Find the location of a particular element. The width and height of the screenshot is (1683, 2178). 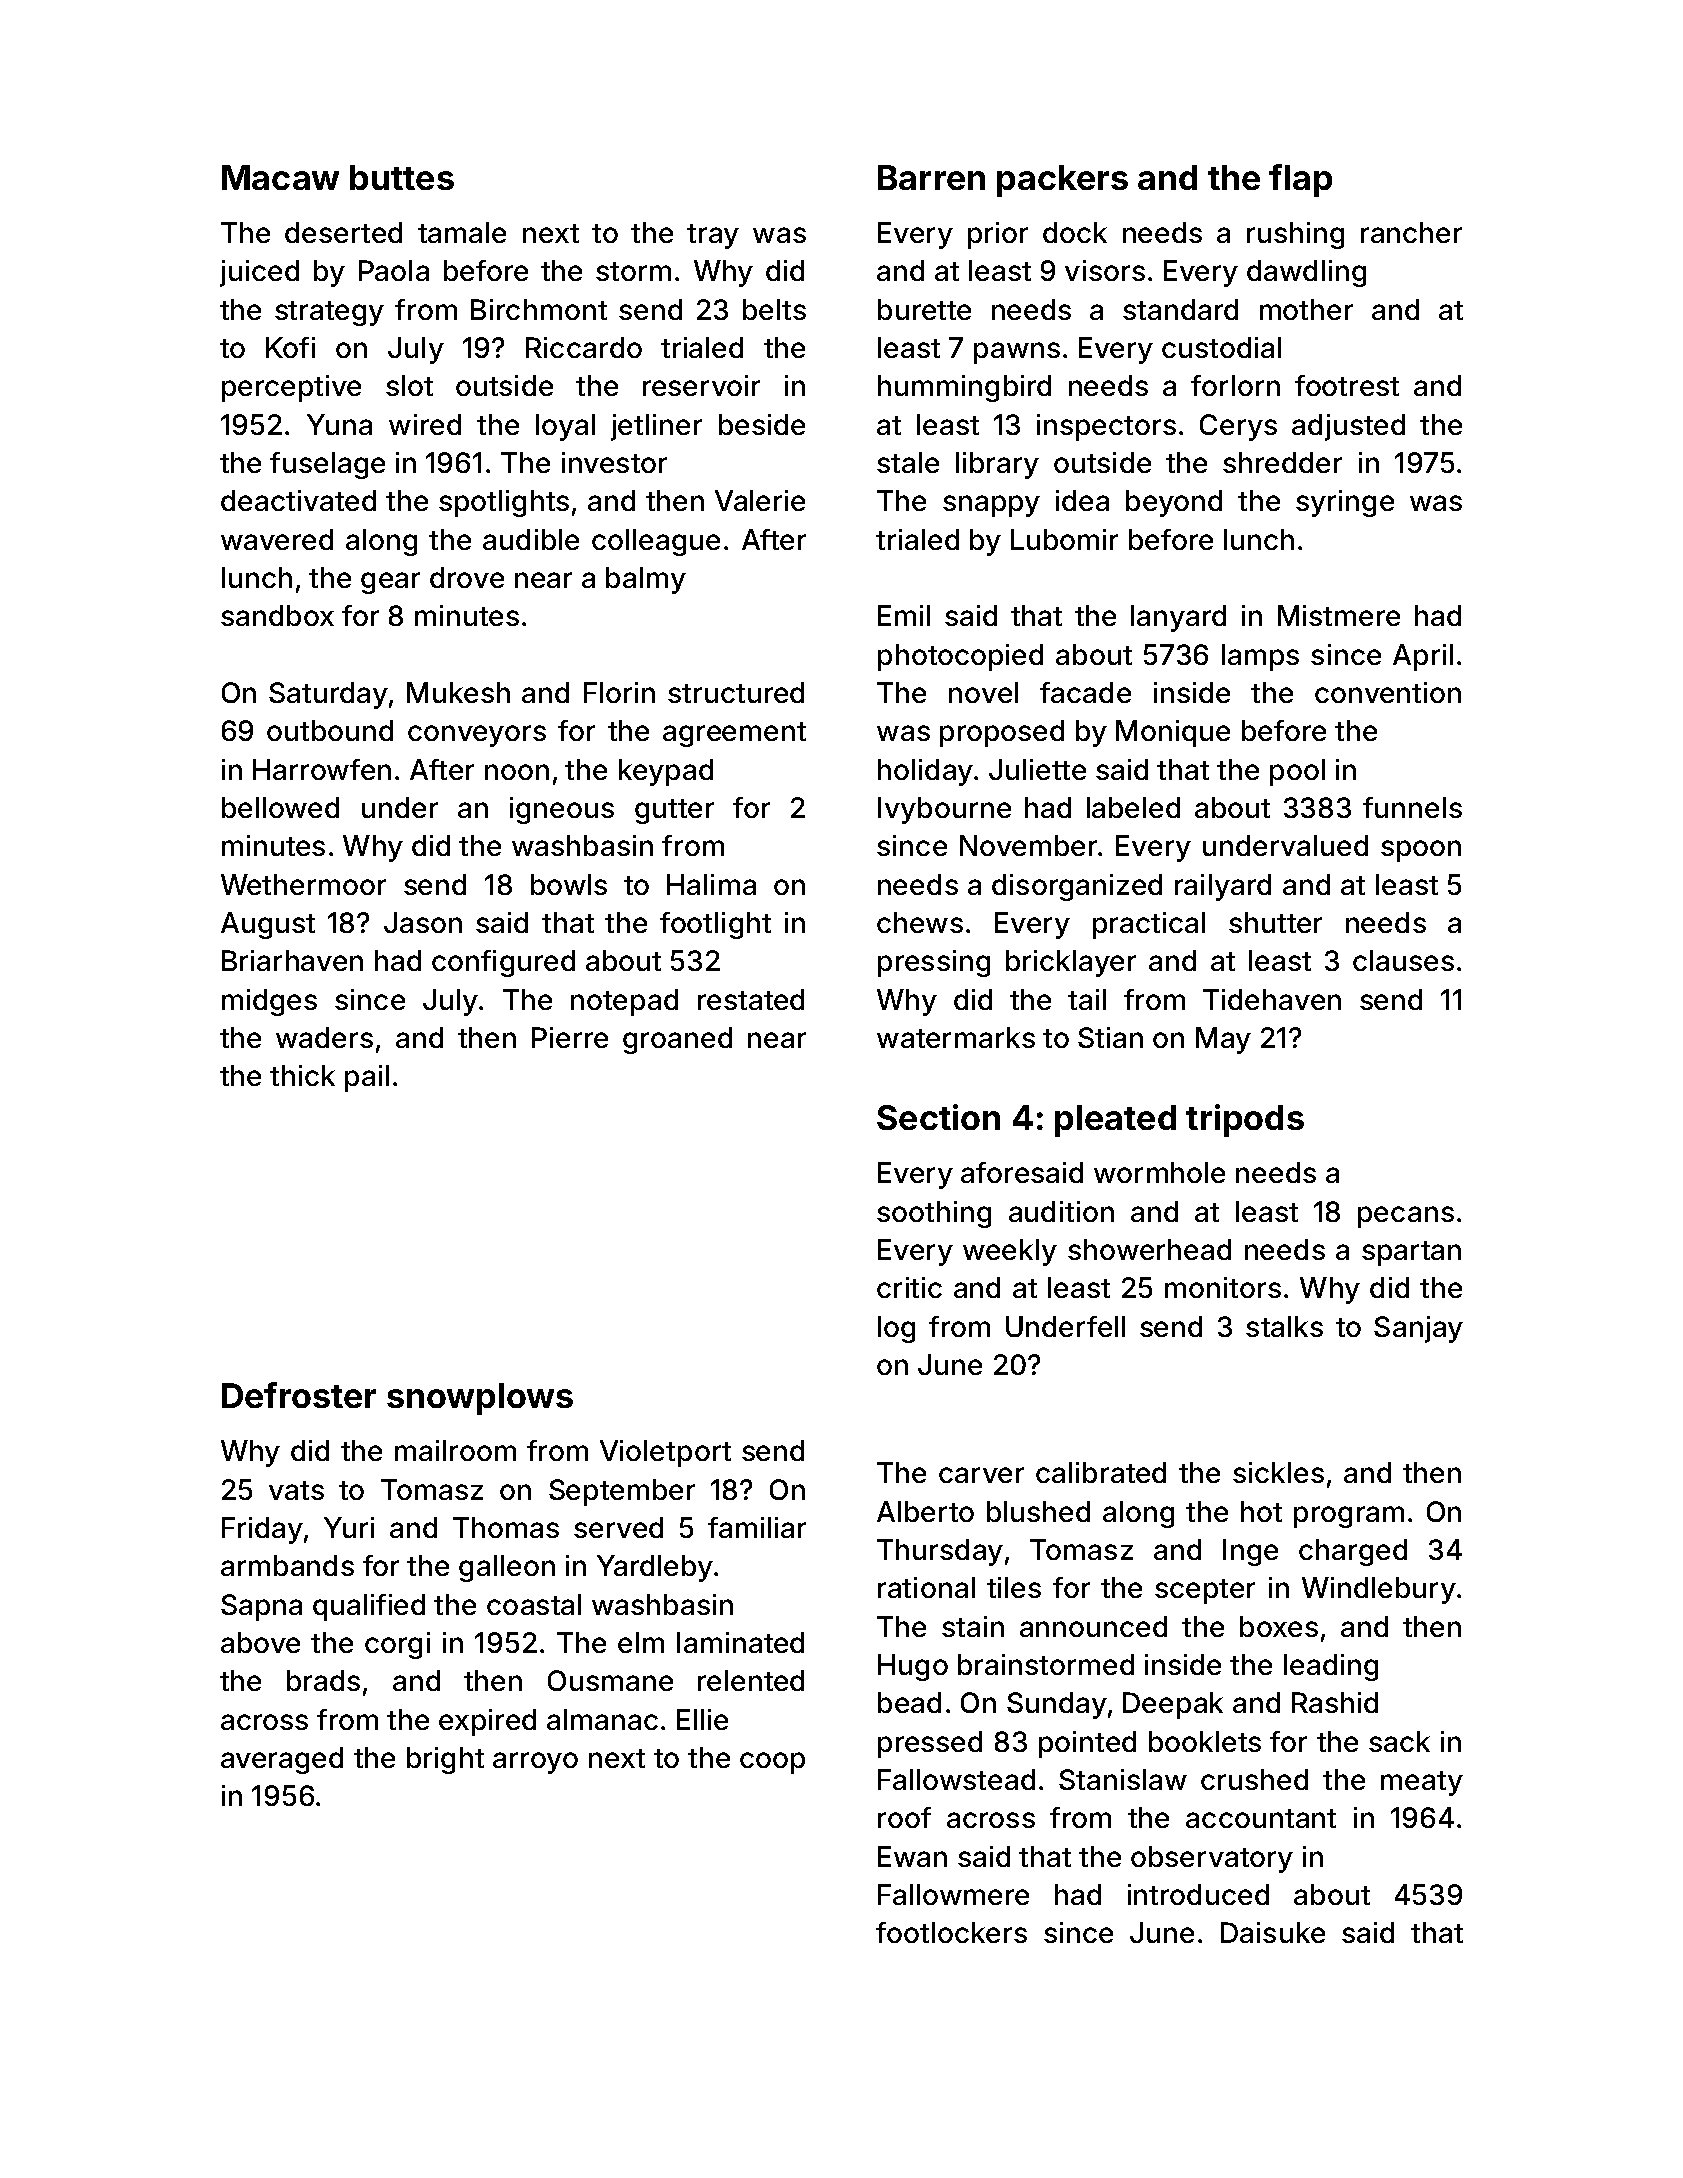

footlight is located at coordinates (715, 925).
